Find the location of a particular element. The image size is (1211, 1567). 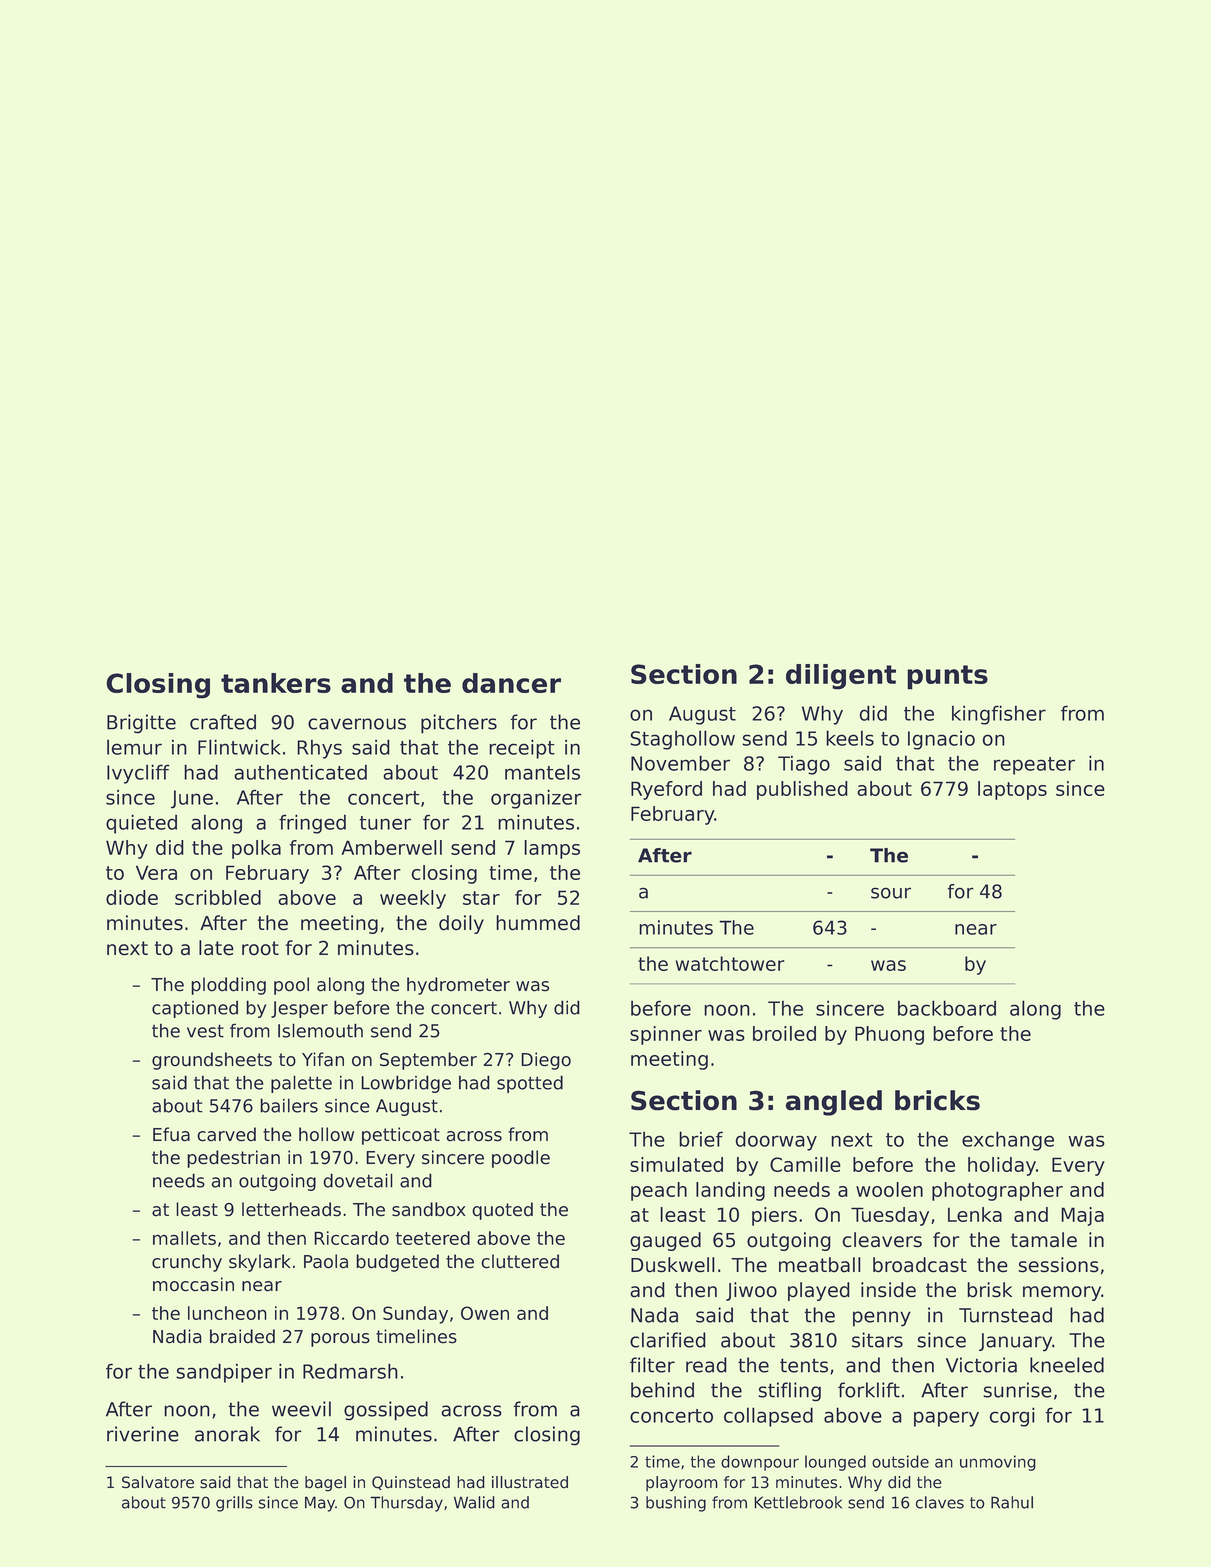

tankers is located at coordinates (276, 683).
